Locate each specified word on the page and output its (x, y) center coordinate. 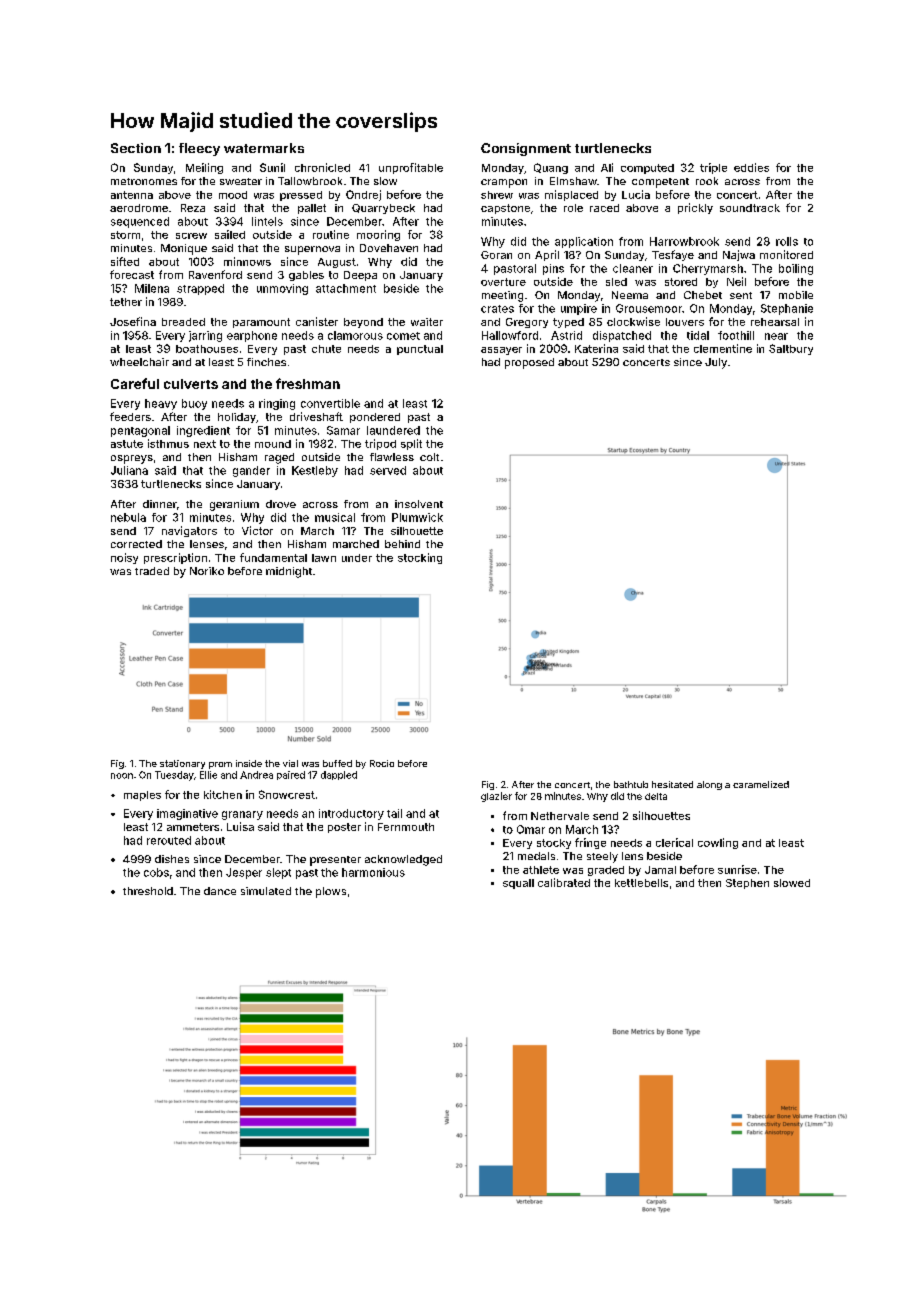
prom (220, 765)
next (205, 444)
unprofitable (411, 168)
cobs (156, 872)
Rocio (382, 763)
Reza (193, 208)
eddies (751, 167)
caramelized (761, 784)
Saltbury (791, 349)
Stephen (747, 884)
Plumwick (417, 517)
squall (518, 884)
